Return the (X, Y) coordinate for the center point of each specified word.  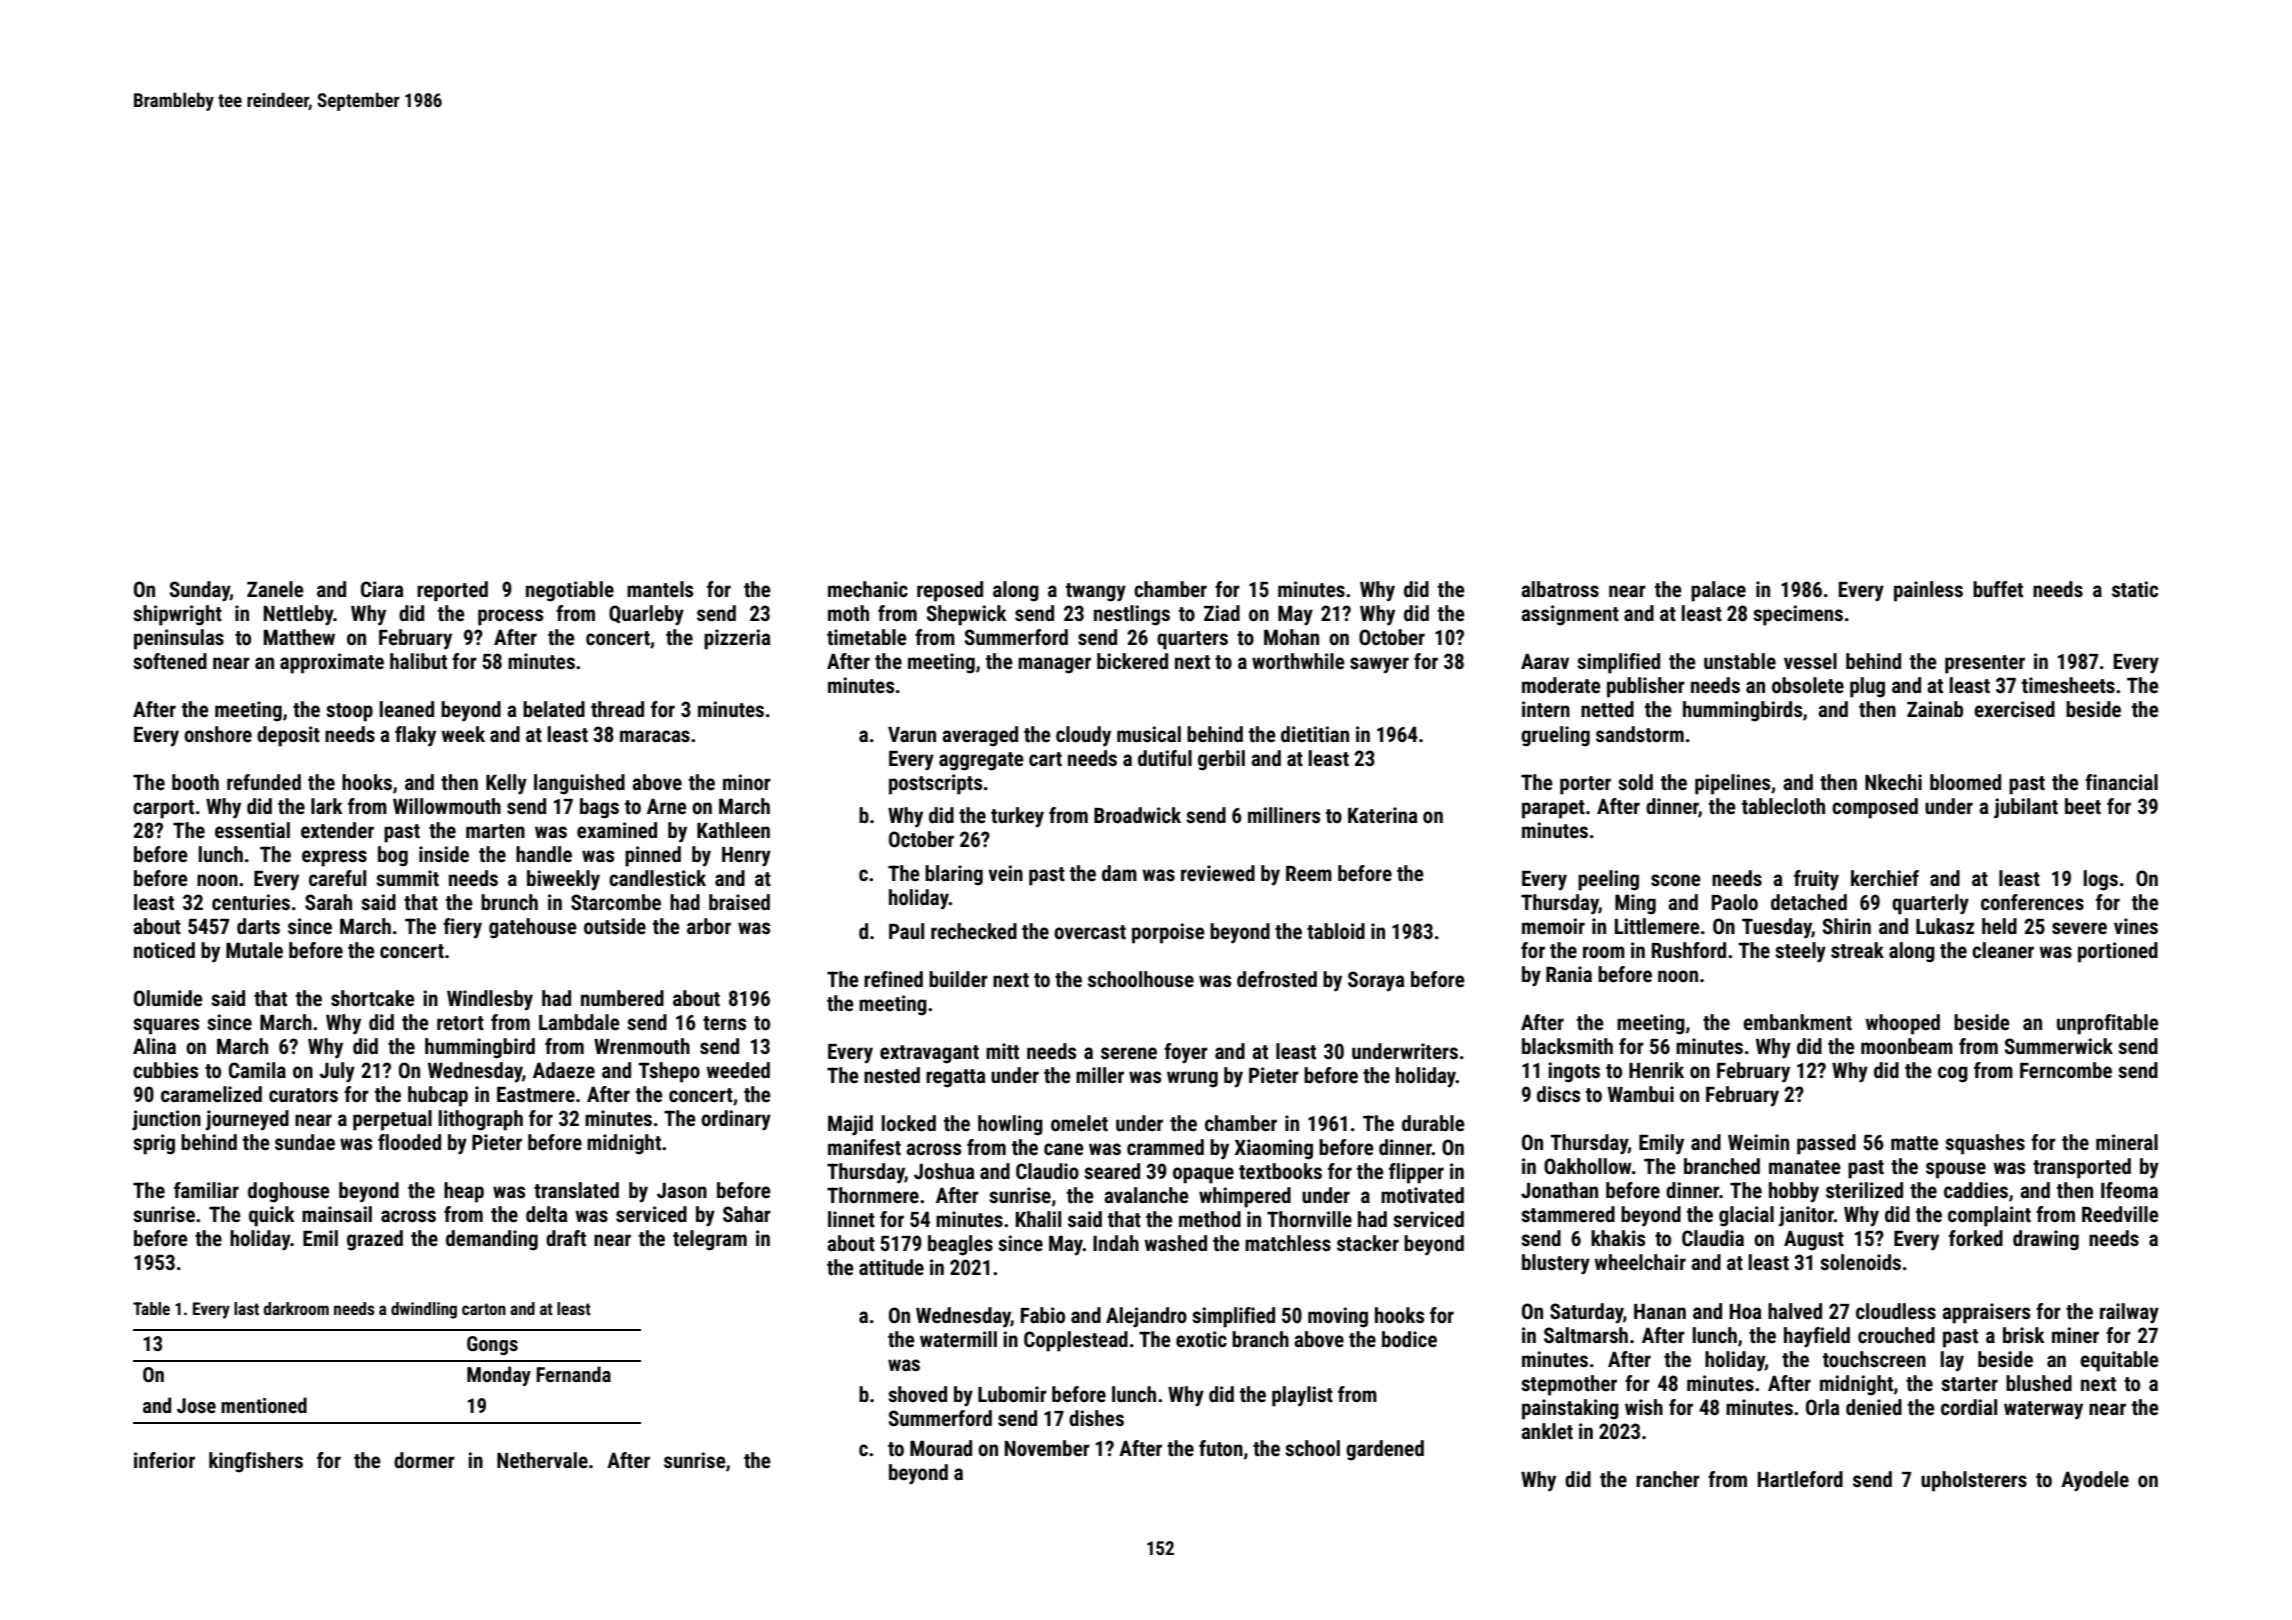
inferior (164, 1460)
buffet (1998, 589)
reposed (950, 591)
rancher (1668, 1479)
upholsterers (1974, 1481)
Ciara (382, 589)
